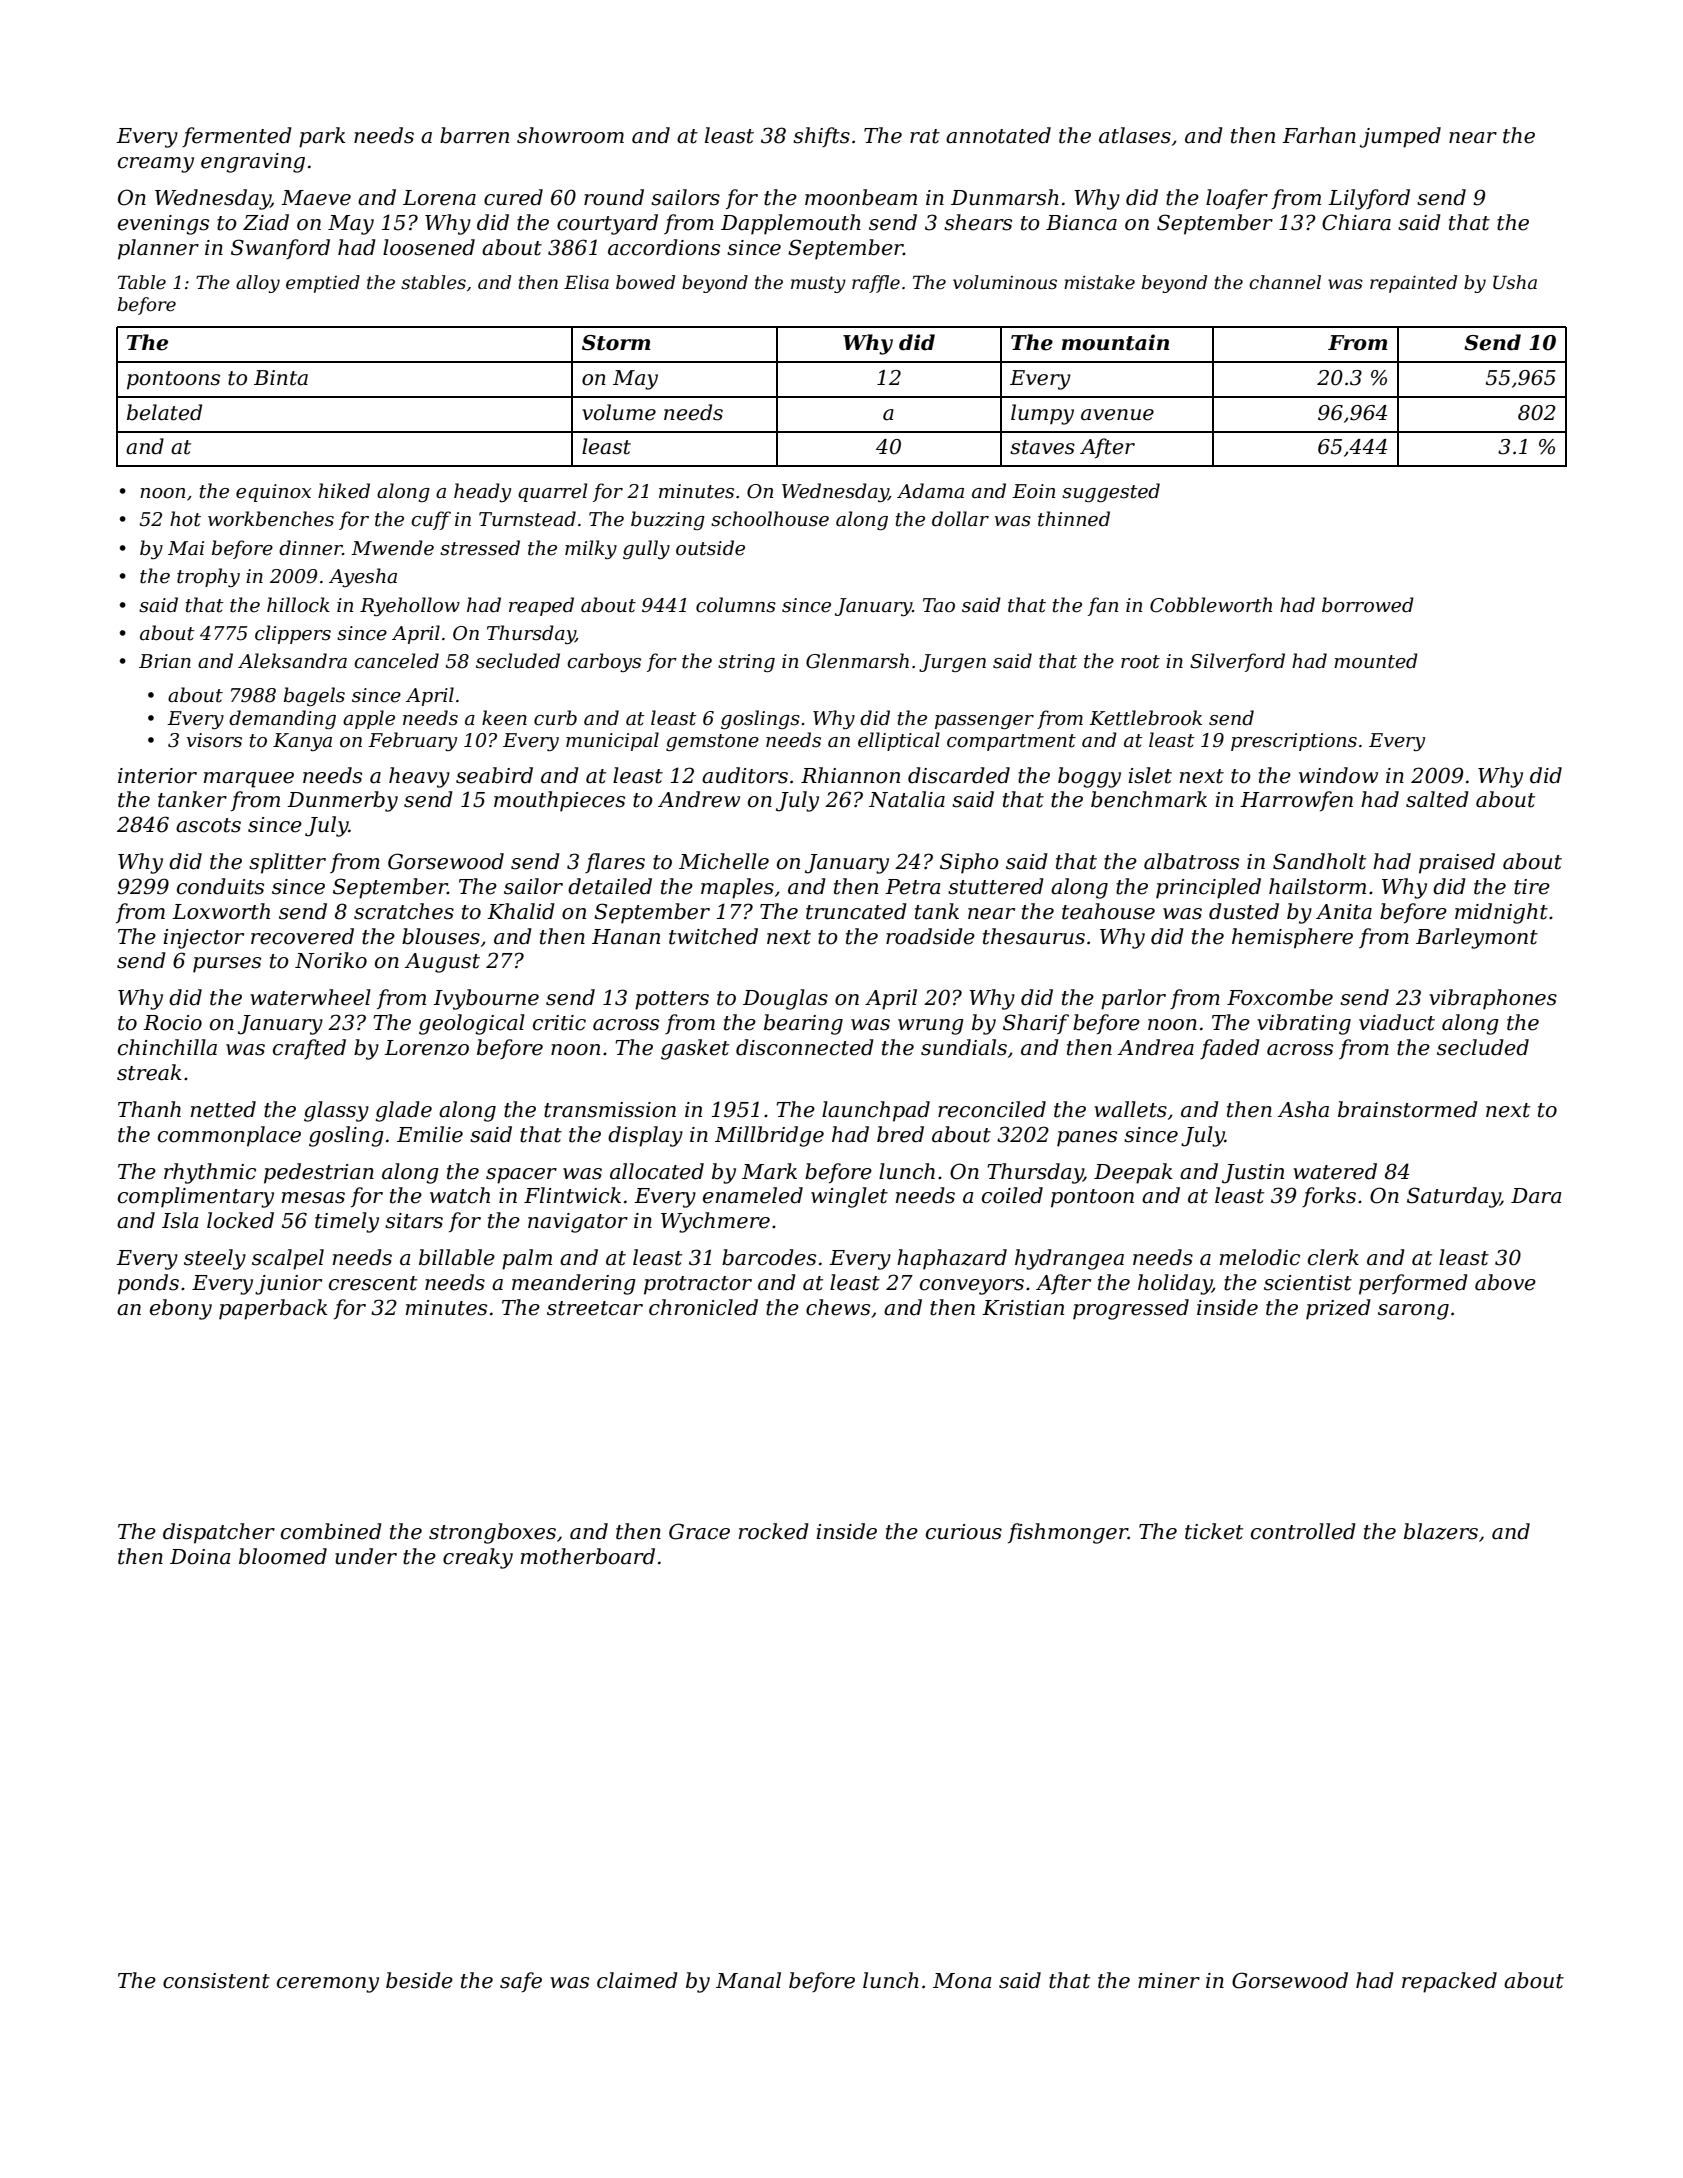 This screenshot has height=2178, width=1683. What do you see at coordinates (637, 1980) in the screenshot?
I see `claimed` at bounding box center [637, 1980].
